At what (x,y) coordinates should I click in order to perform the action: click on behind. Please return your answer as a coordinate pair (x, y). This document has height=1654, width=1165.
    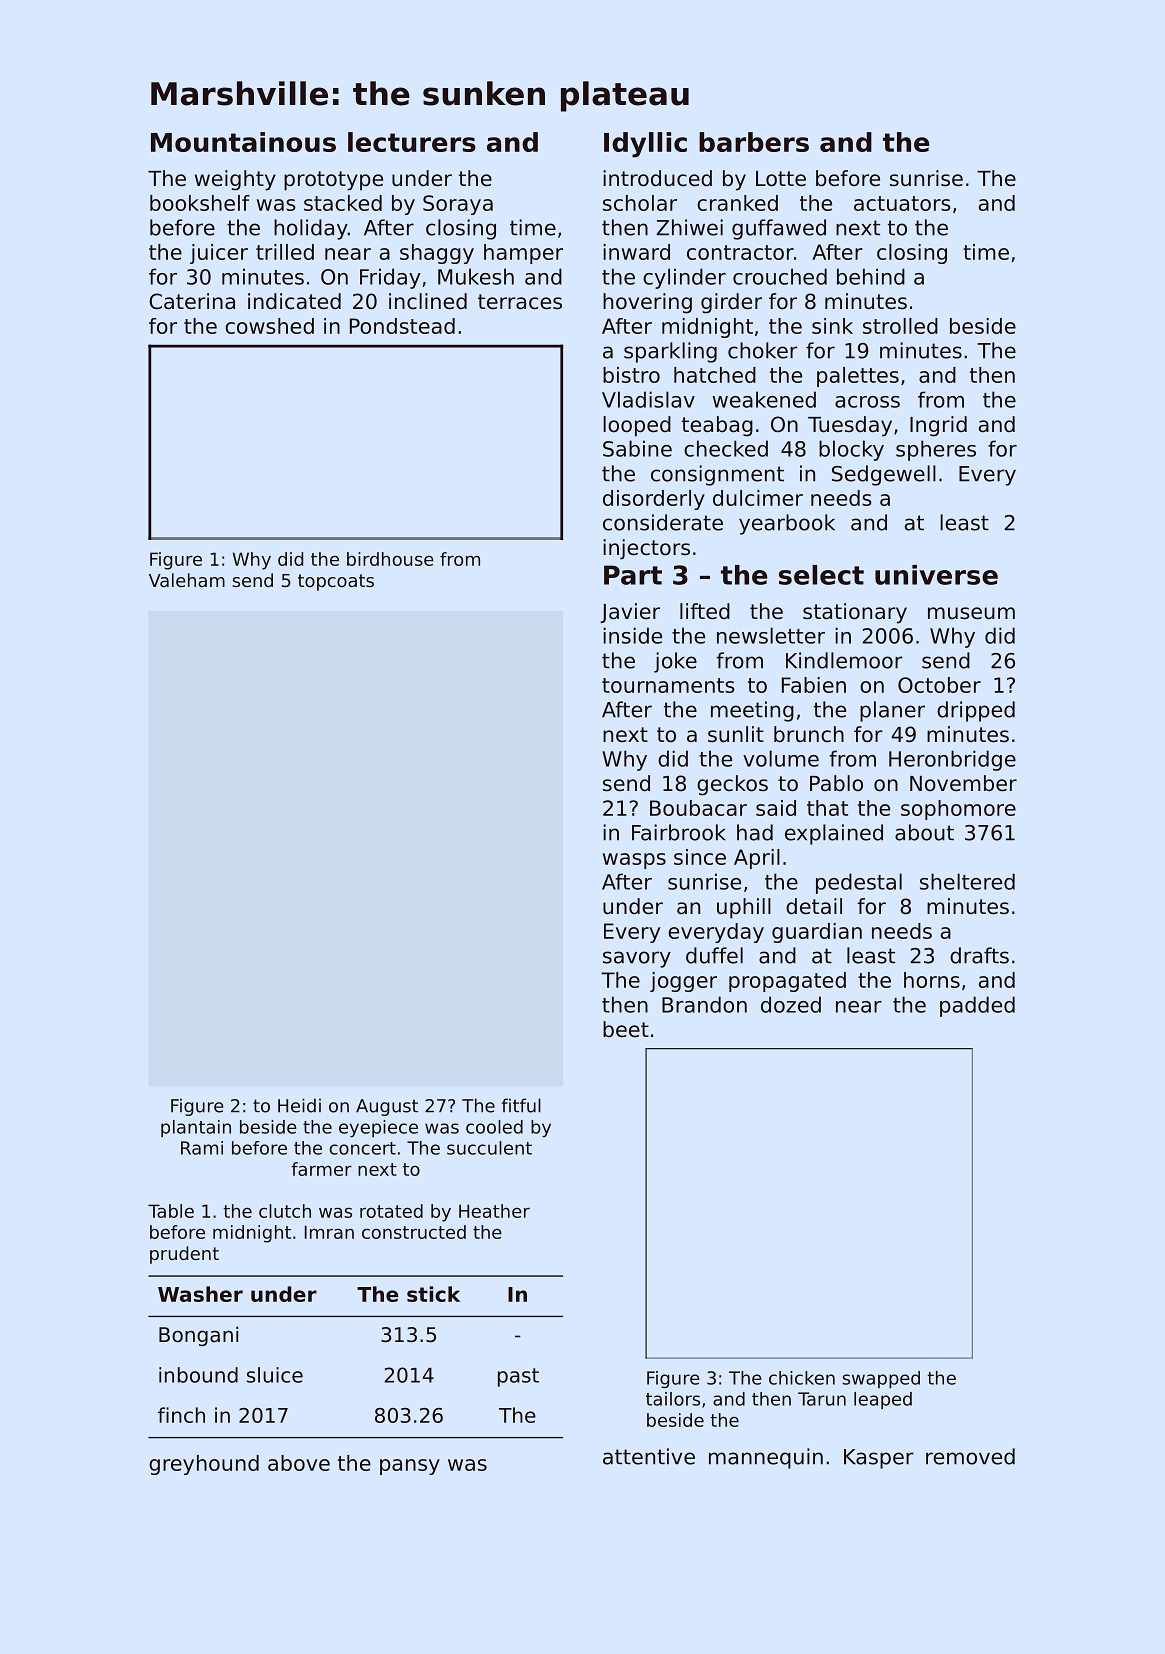
    Looking at the image, I should click on (871, 276).
